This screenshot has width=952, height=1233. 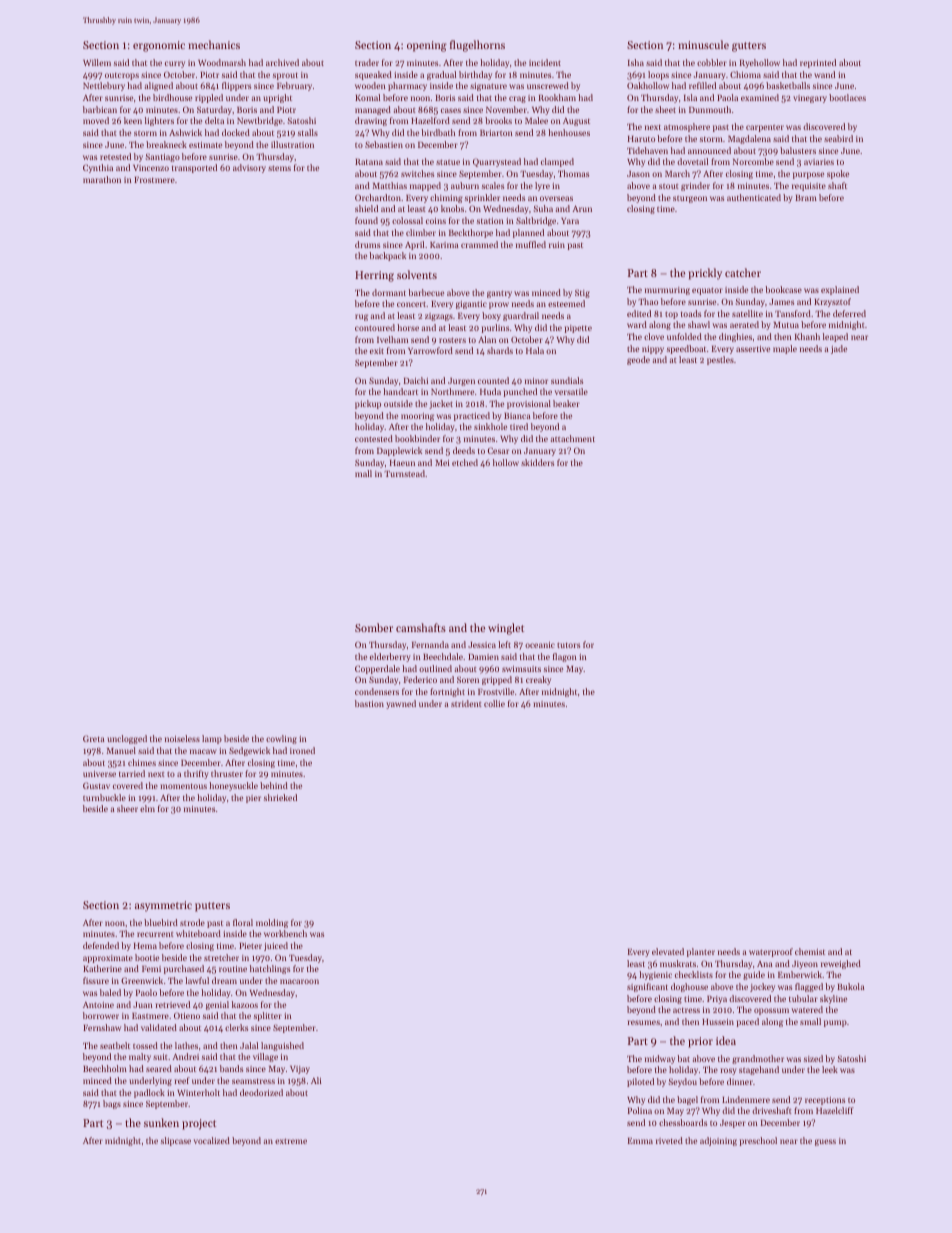 I want to click on gradual, so click(x=441, y=75).
